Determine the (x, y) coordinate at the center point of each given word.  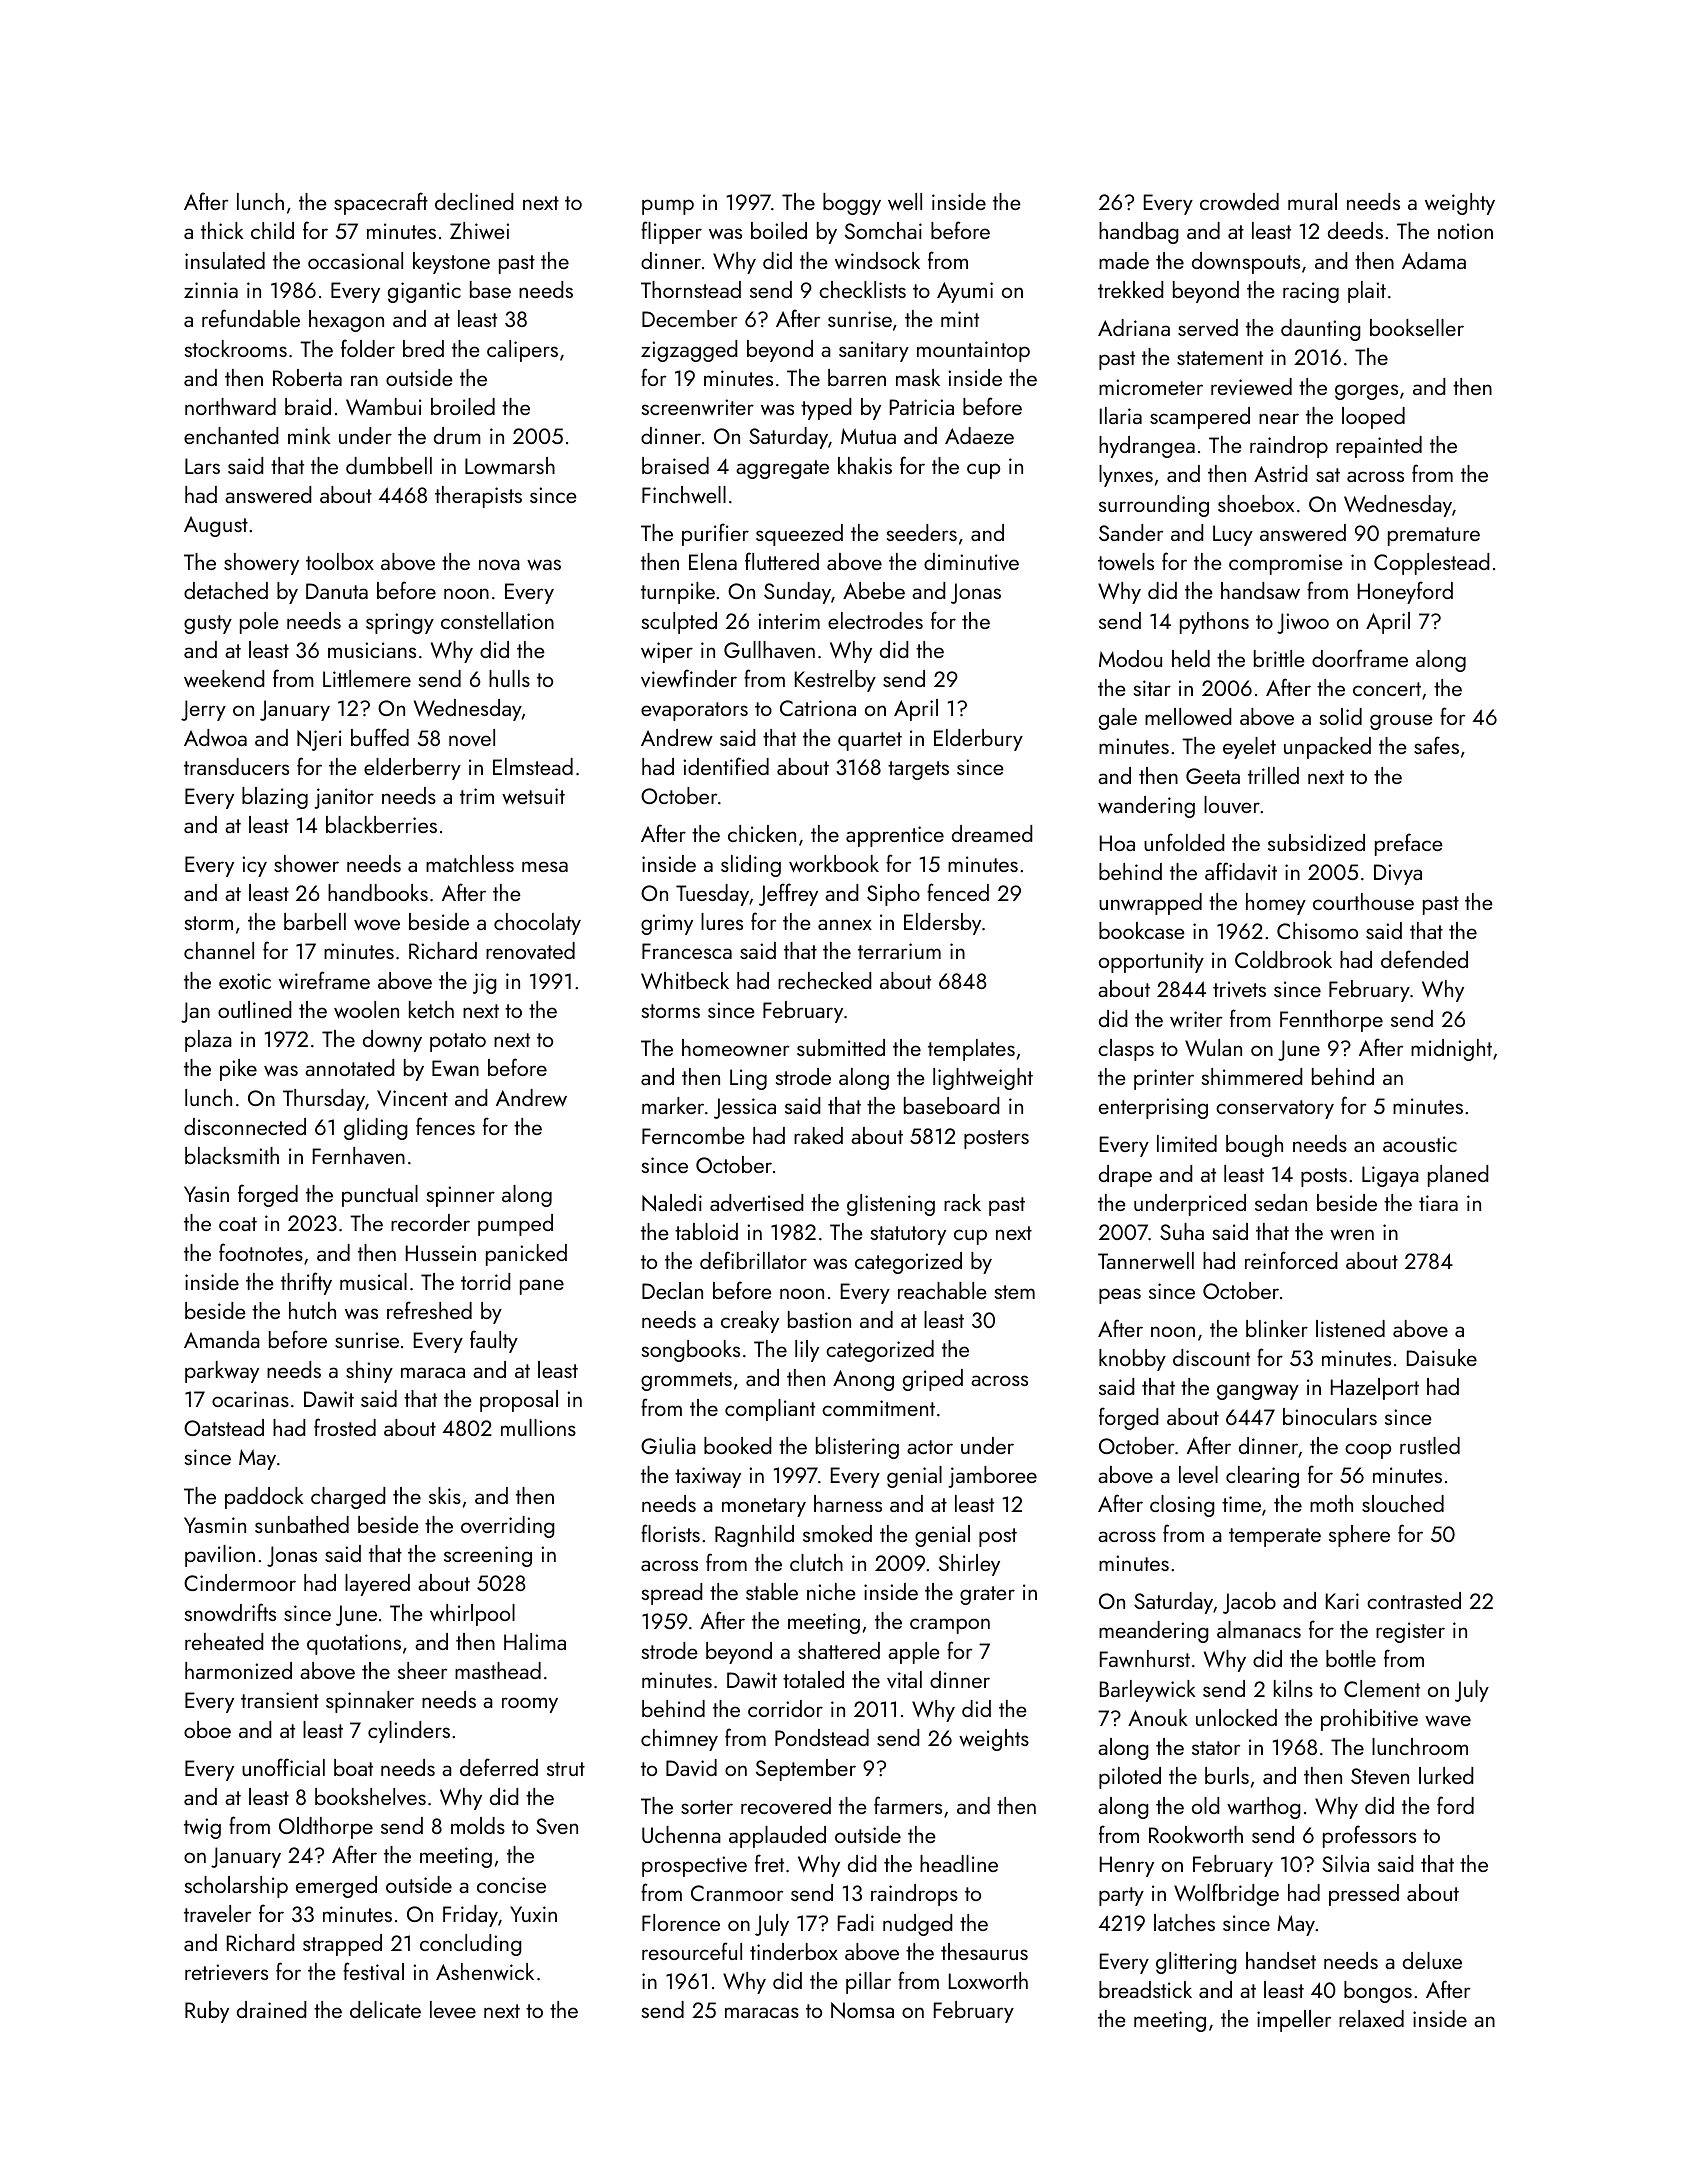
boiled (779, 230)
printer (1164, 1079)
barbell (315, 921)
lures (722, 921)
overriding (508, 1527)
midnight (1451, 1050)
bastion (819, 1319)
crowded (1239, 201)
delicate (385, 2009)
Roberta (307, 377)
